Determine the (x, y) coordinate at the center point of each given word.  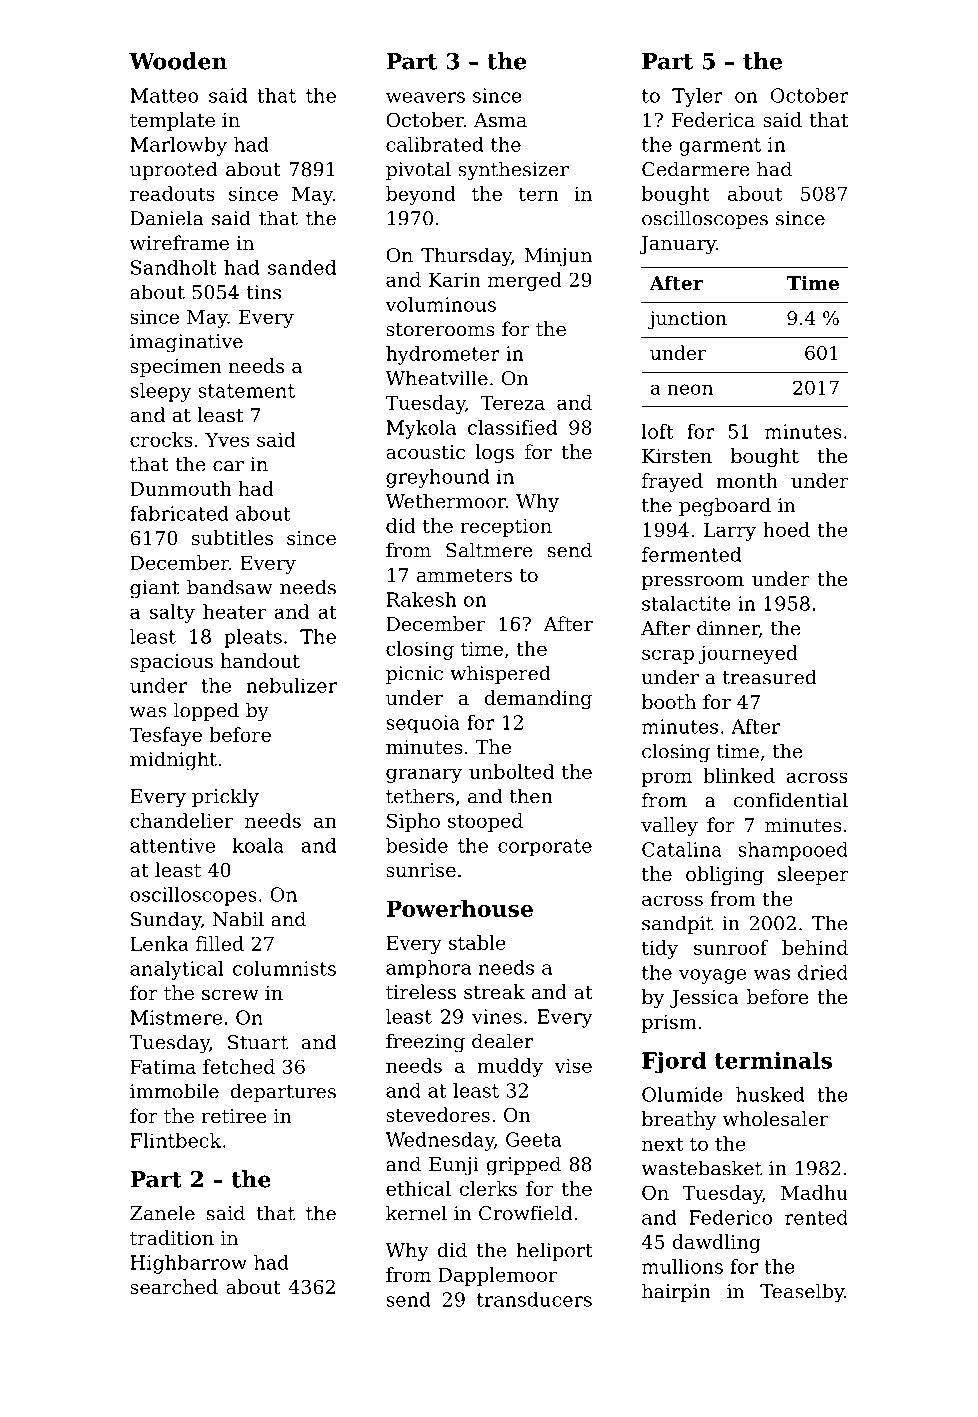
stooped (485, 822)
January (677, 245)
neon (690, 389)
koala (258, 845)
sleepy (160, 392)
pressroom (693, 583)
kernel (416, 1213)
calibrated (434, 144)
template (172, 121)
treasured (770, 677)
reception (506, 527)
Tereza (513, 402)
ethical (418, 1188)
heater (234, 611)
